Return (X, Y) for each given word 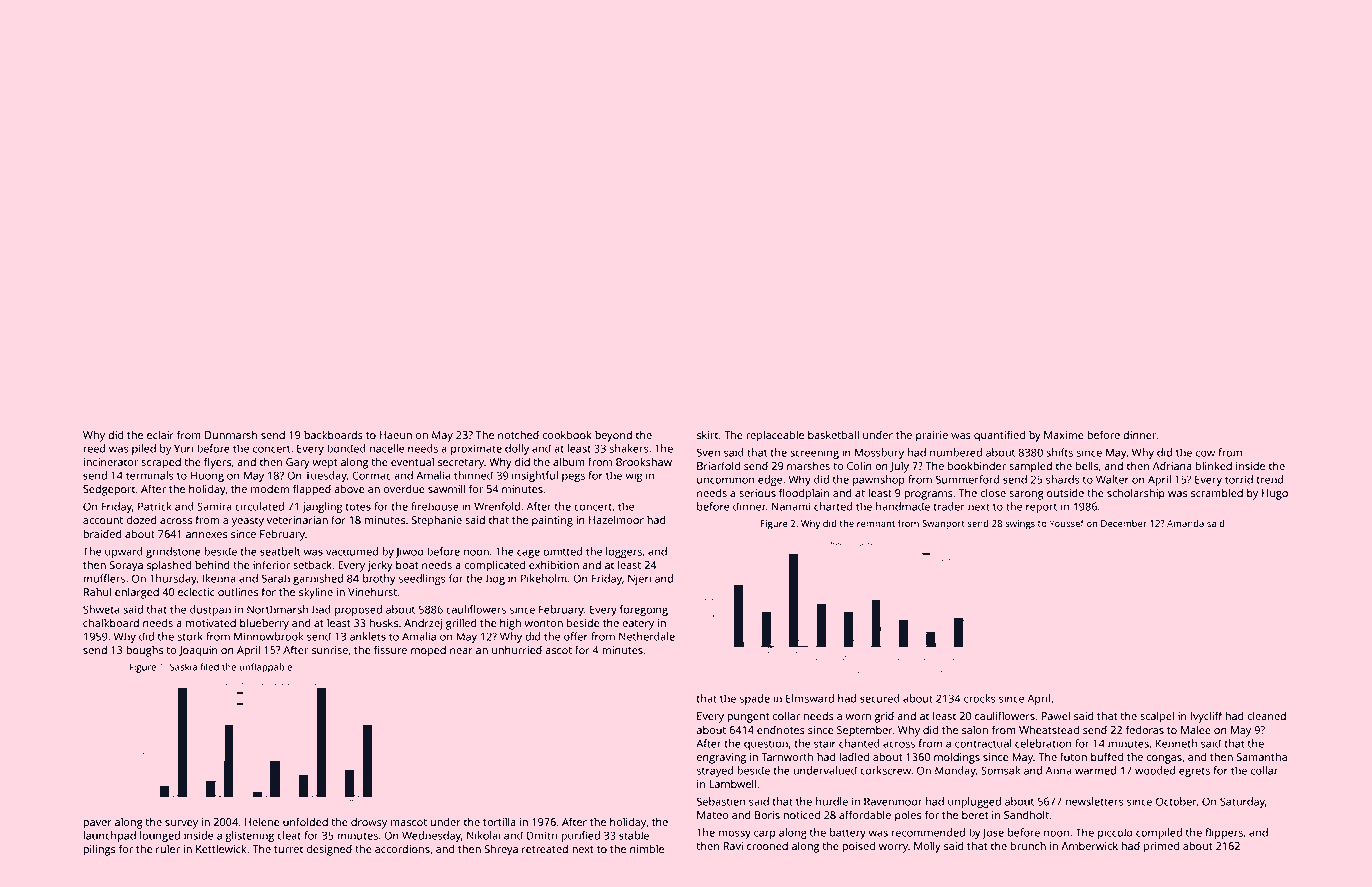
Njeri (639, 579)
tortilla (499, 821)
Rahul (97, 591)
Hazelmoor (616, 520)
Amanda (1185, 523)
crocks (979, 698)
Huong (207, 476)
